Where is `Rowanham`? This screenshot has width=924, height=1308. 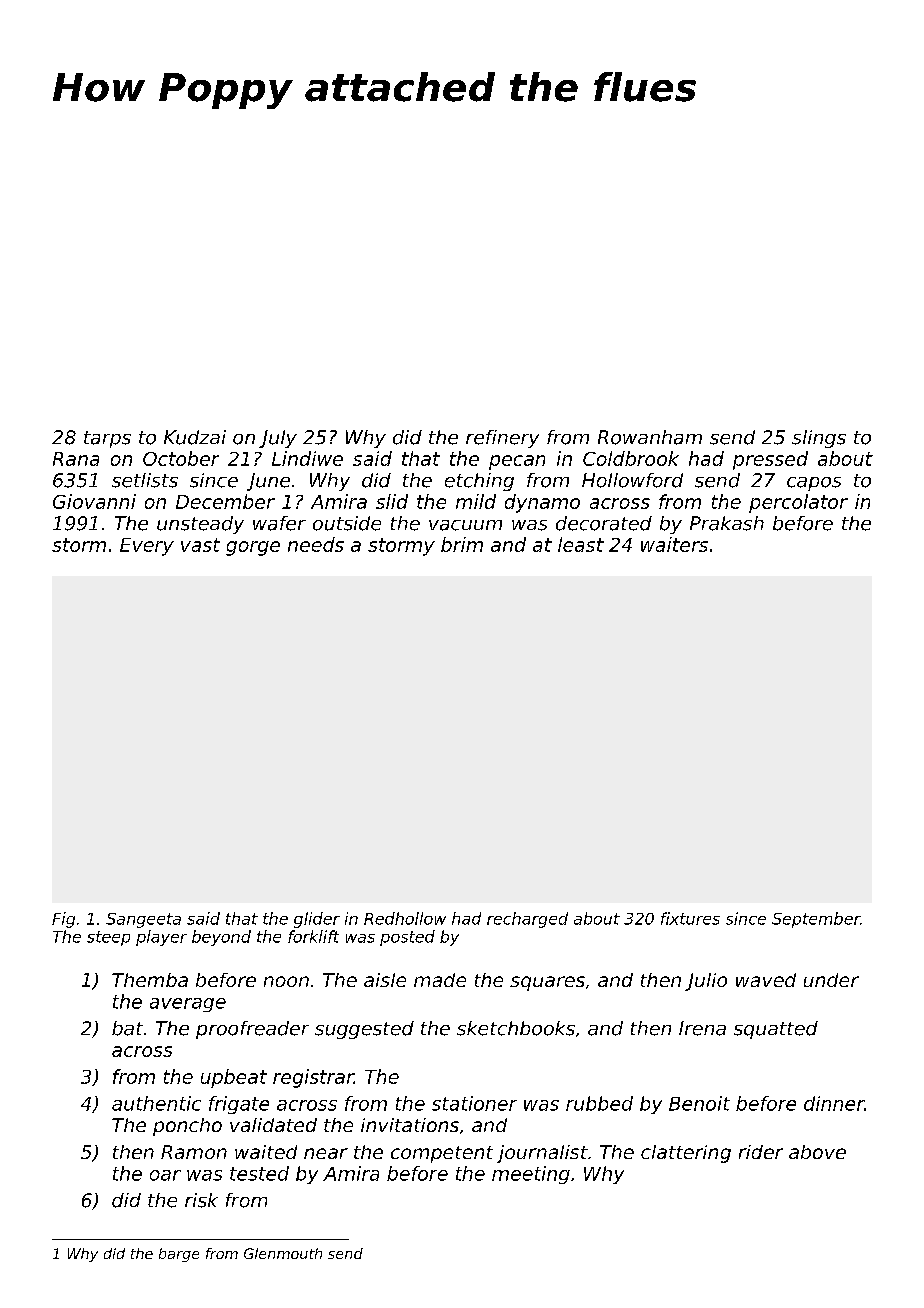
Rowanham is located at coordinates (650, 437).
